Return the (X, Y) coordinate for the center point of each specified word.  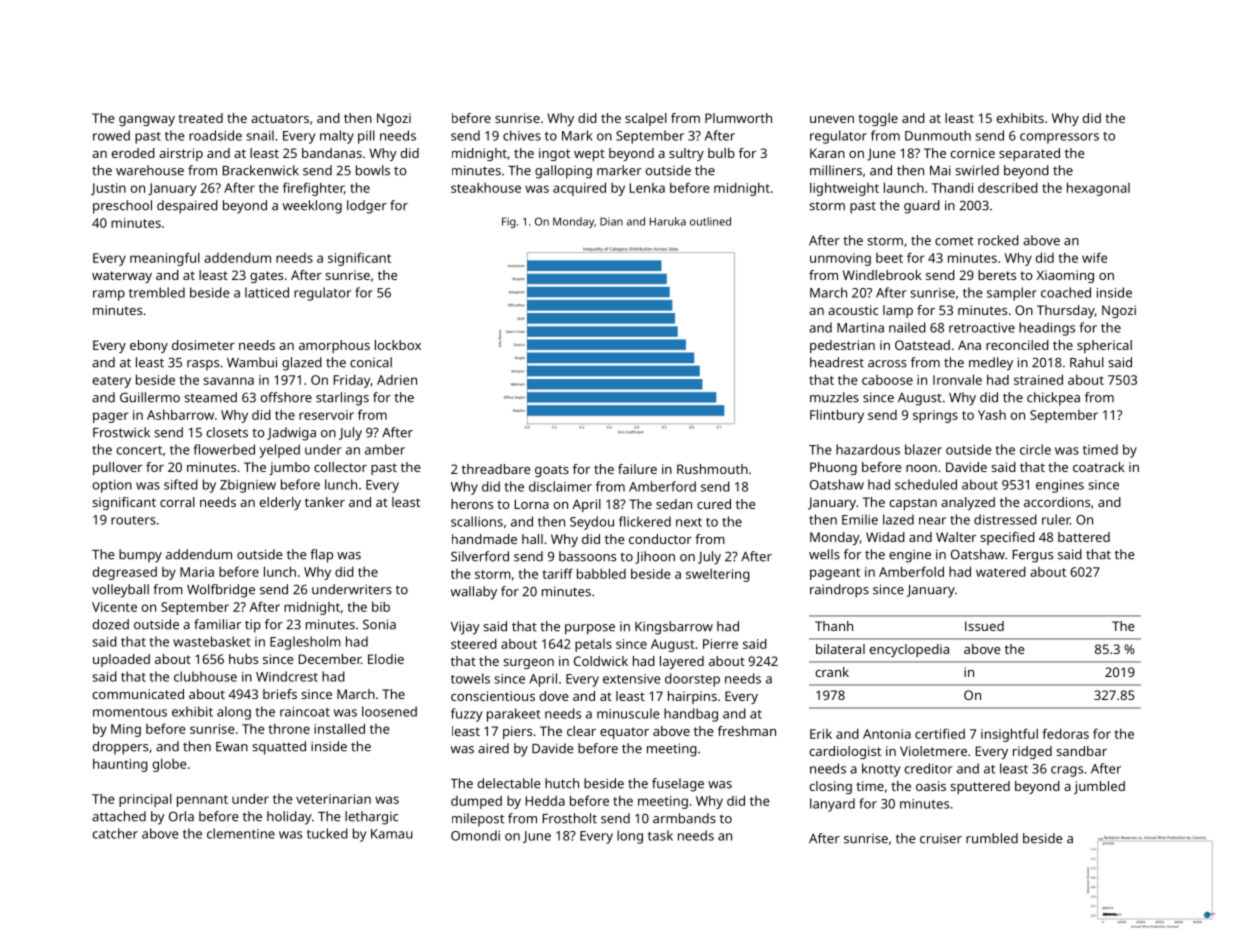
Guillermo (150, 397)
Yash (992, 415)
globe (170, 765)
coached (1066, 292)
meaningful (165, 259)
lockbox (398, 345)
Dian (611, 221)
